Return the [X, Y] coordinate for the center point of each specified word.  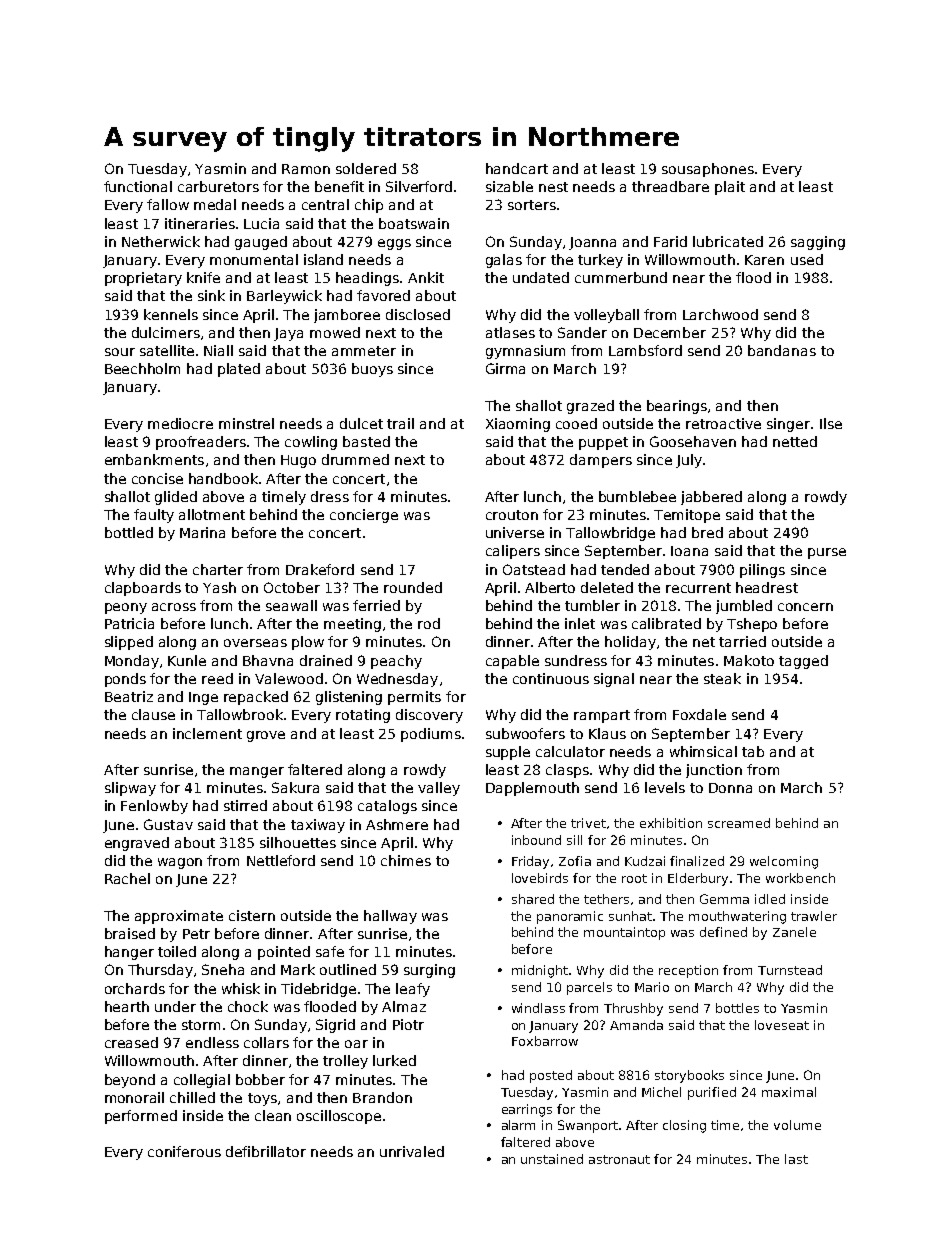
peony [126, 608]
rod [429, 623]
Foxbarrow [545, 1041]
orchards [135, 988]
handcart [517, 168]
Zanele [794, 932]
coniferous [184, 1151]
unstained [552, 1159]
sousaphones [708, 170]
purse [827, 553]
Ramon [306, 169]
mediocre [180, 423]
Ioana [689, 551]
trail [400, 423]
